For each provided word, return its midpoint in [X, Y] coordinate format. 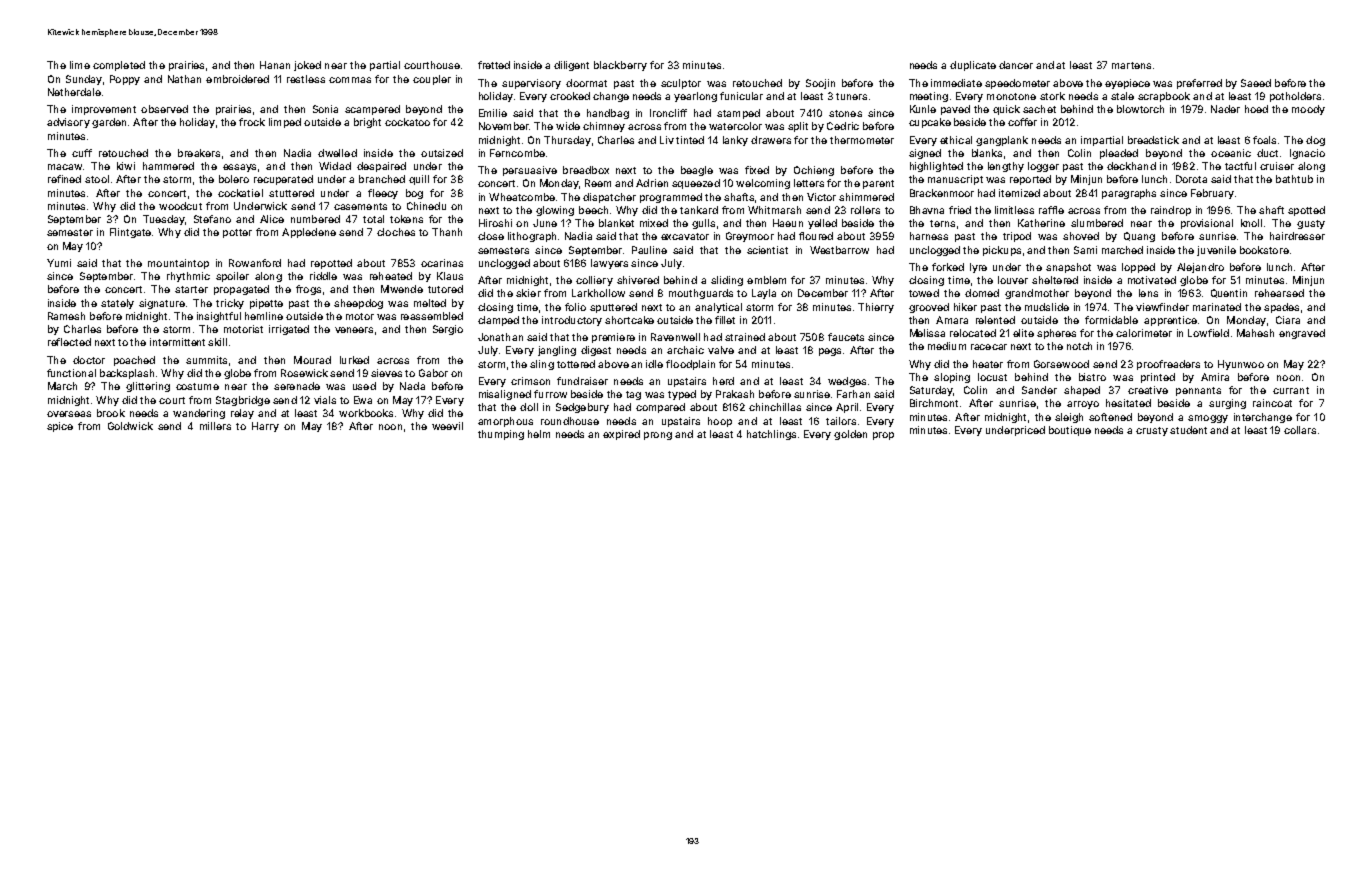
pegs [830, 352]
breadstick [1153, 140]
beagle [697, 171]
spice [60, 427]
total [373, 219]
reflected [69, 342]
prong [658, 436]
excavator [685, 236]
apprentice [1170, 321]
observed [164, 109]
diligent [571, 66]
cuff [82, 153]
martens [1131, 65]
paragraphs [1129, 194]
